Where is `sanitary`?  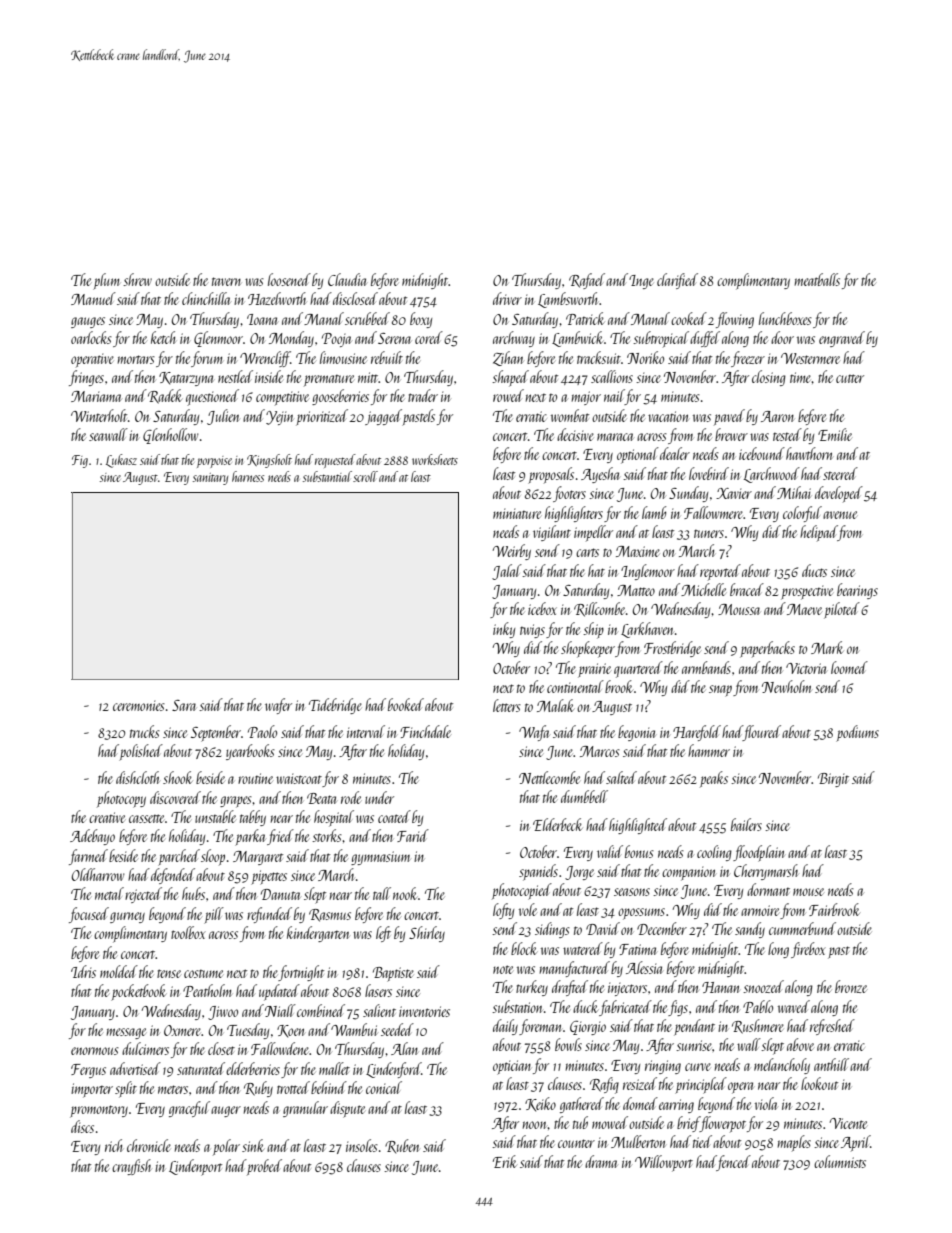 sanitary is located at coordinates (210, 479).
